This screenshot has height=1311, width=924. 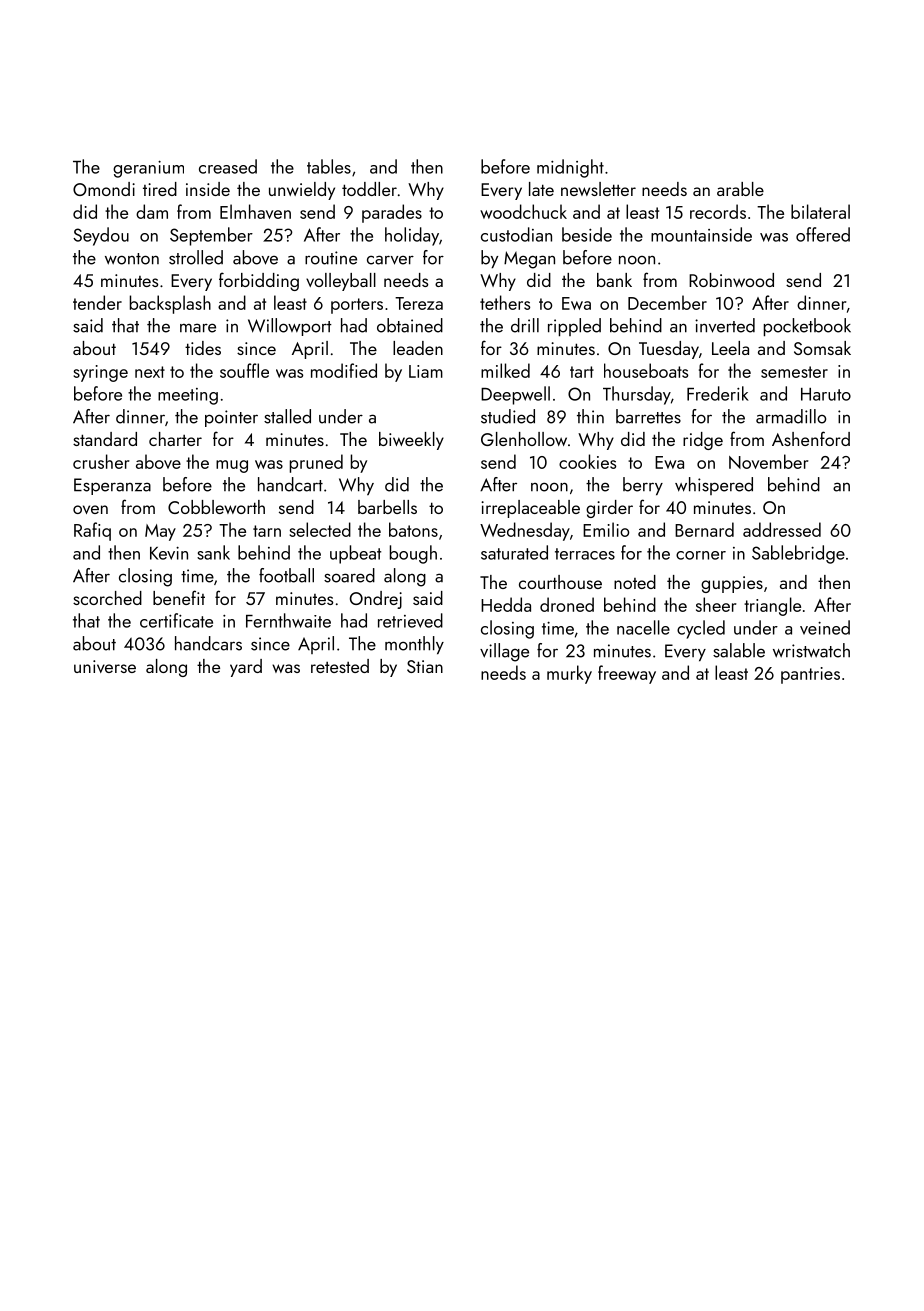 What do you see at coordinates (598, 189) in the screenshot?
I see `newsletter` at bounding box center [598, 189].
